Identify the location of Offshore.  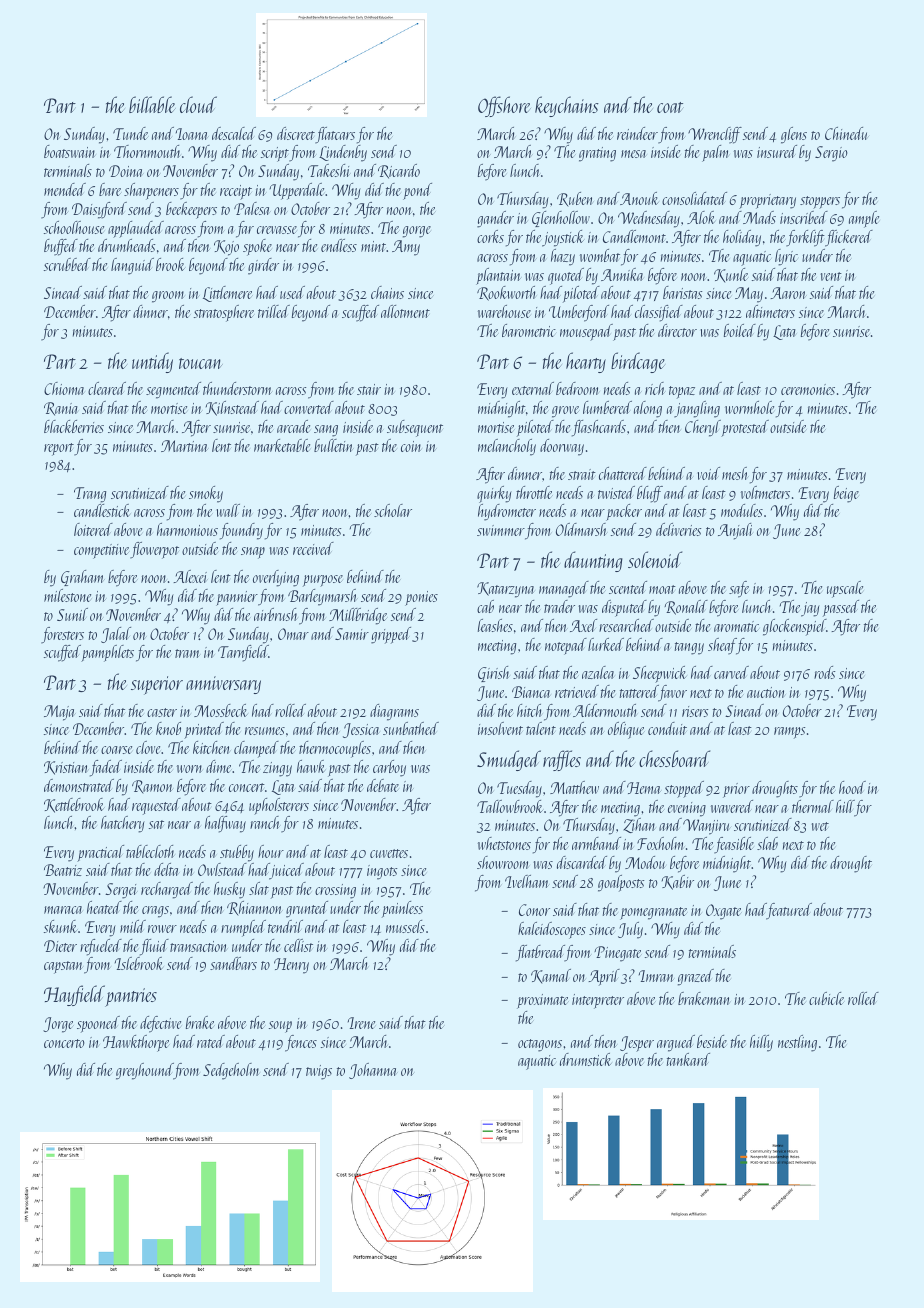
(504, 106).
